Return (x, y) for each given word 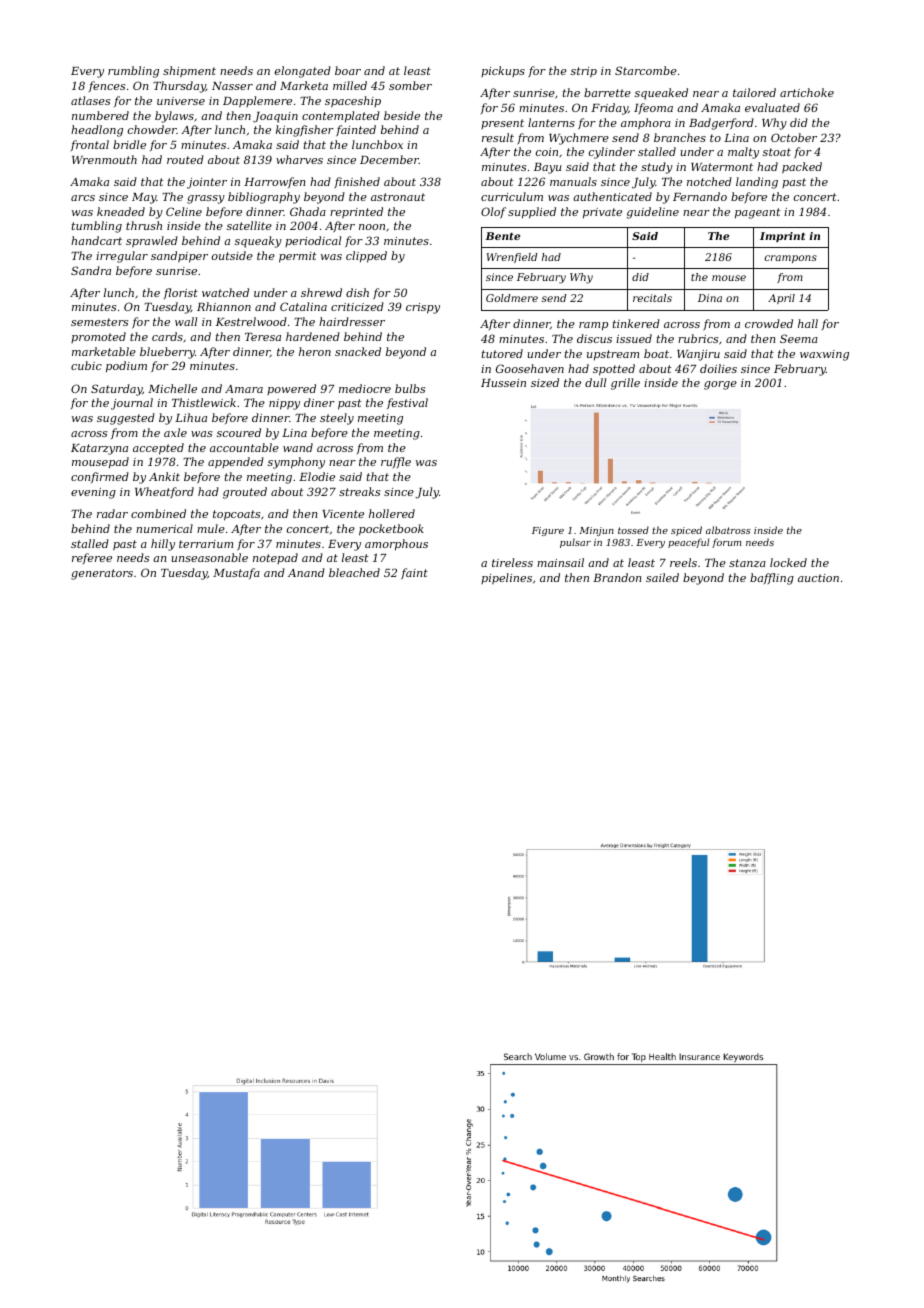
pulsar (575, 543)
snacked (358, 351)
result (498, 137)
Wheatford (164, 493)
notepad (275, 558)
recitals (652, 298)
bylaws (174, 117)
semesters (99, 322)
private (602, 213)
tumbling (97, 227)
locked (788, 562)
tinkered (636, 323)
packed (802, 168)
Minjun (596, 531)
